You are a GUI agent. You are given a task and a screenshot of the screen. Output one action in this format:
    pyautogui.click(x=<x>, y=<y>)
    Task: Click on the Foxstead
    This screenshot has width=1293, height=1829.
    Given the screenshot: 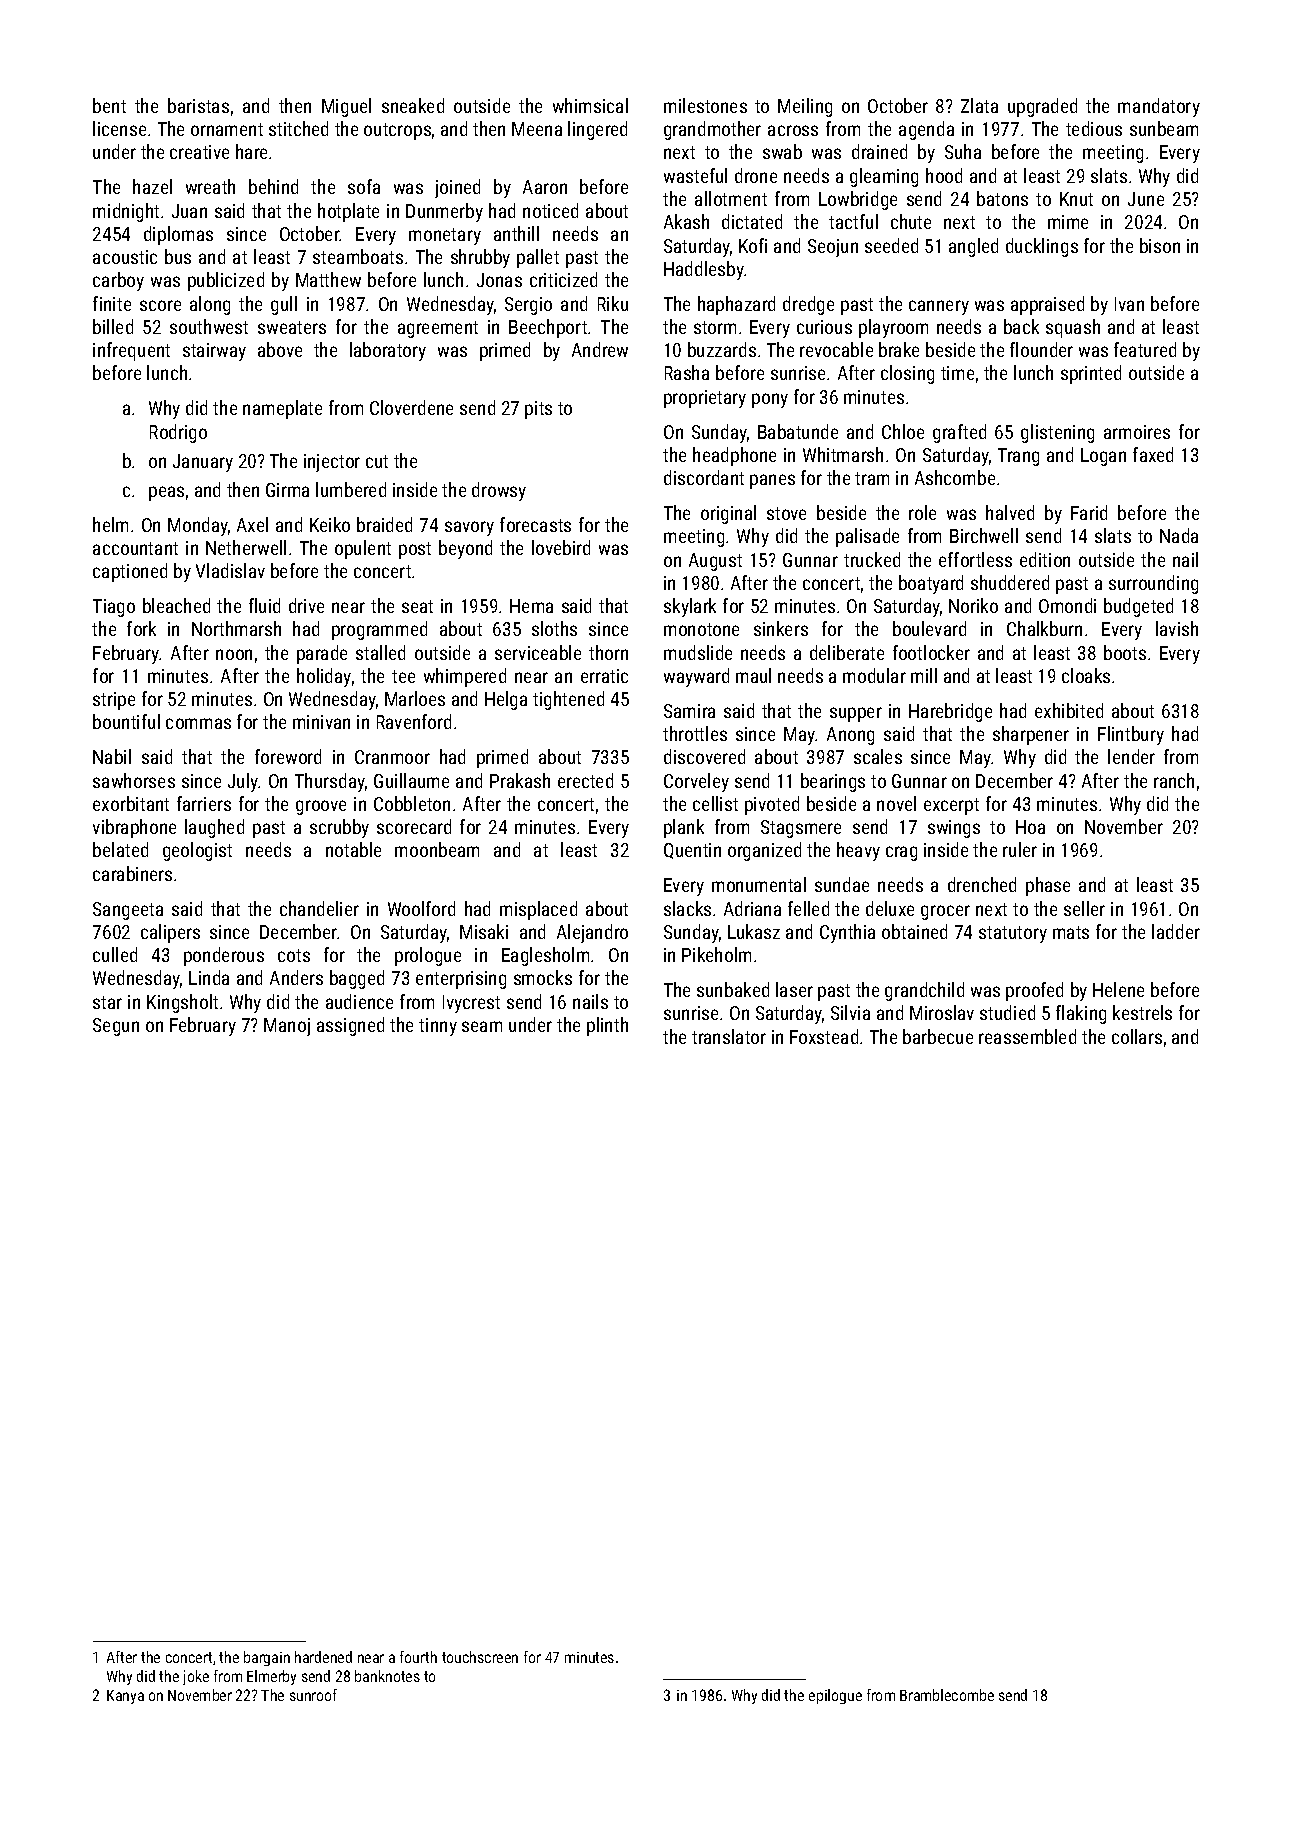 What is the action you would take?
    pyautogui.click(x=824, y=1036)
